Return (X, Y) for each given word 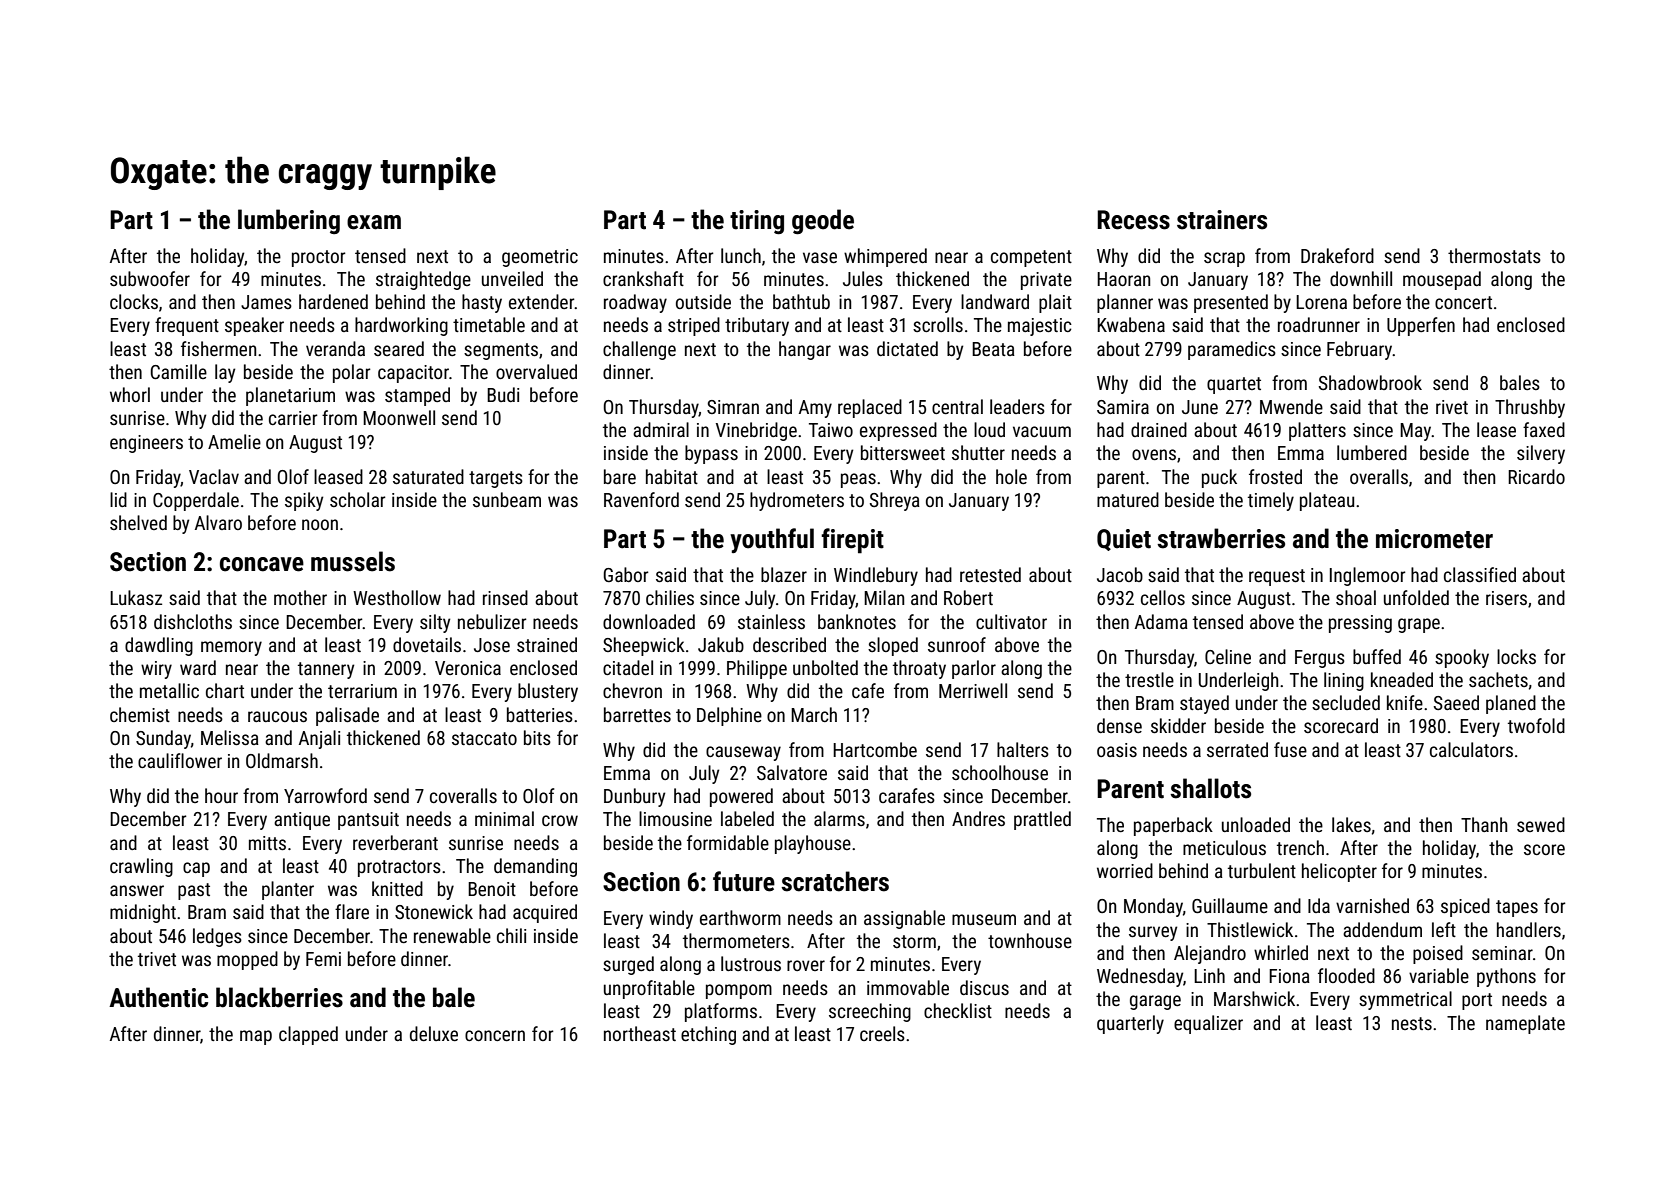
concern (495, 1035)
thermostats (1494, 255)
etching (708, 1035)
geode (823, 221)
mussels (353, 561)
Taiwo (831, 430)
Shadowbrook (1370, 382)
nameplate (1525, 1024)
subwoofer (150, 278)
